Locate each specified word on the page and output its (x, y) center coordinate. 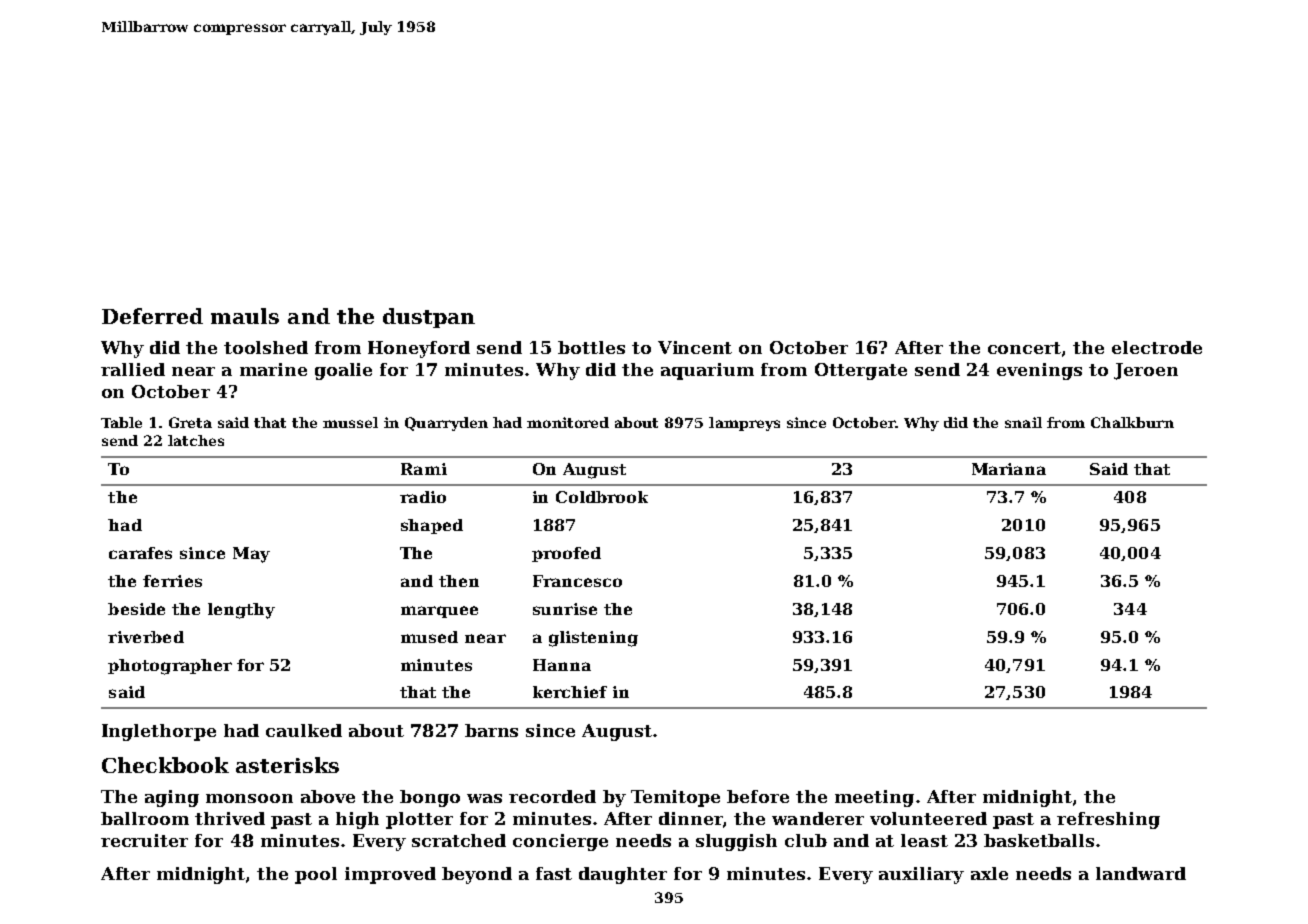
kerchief (570, 692)
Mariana (1009, 469)
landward (1141, 873)
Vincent (695, 347)
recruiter (144, 840)
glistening (593, 639)
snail (1023, 422)
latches (196, 440)
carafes (140, 553)
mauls (245, 316)
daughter (623, 875)
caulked (304, 730)
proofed (566, 554)
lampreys (744, 424)
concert (1024, 348)
